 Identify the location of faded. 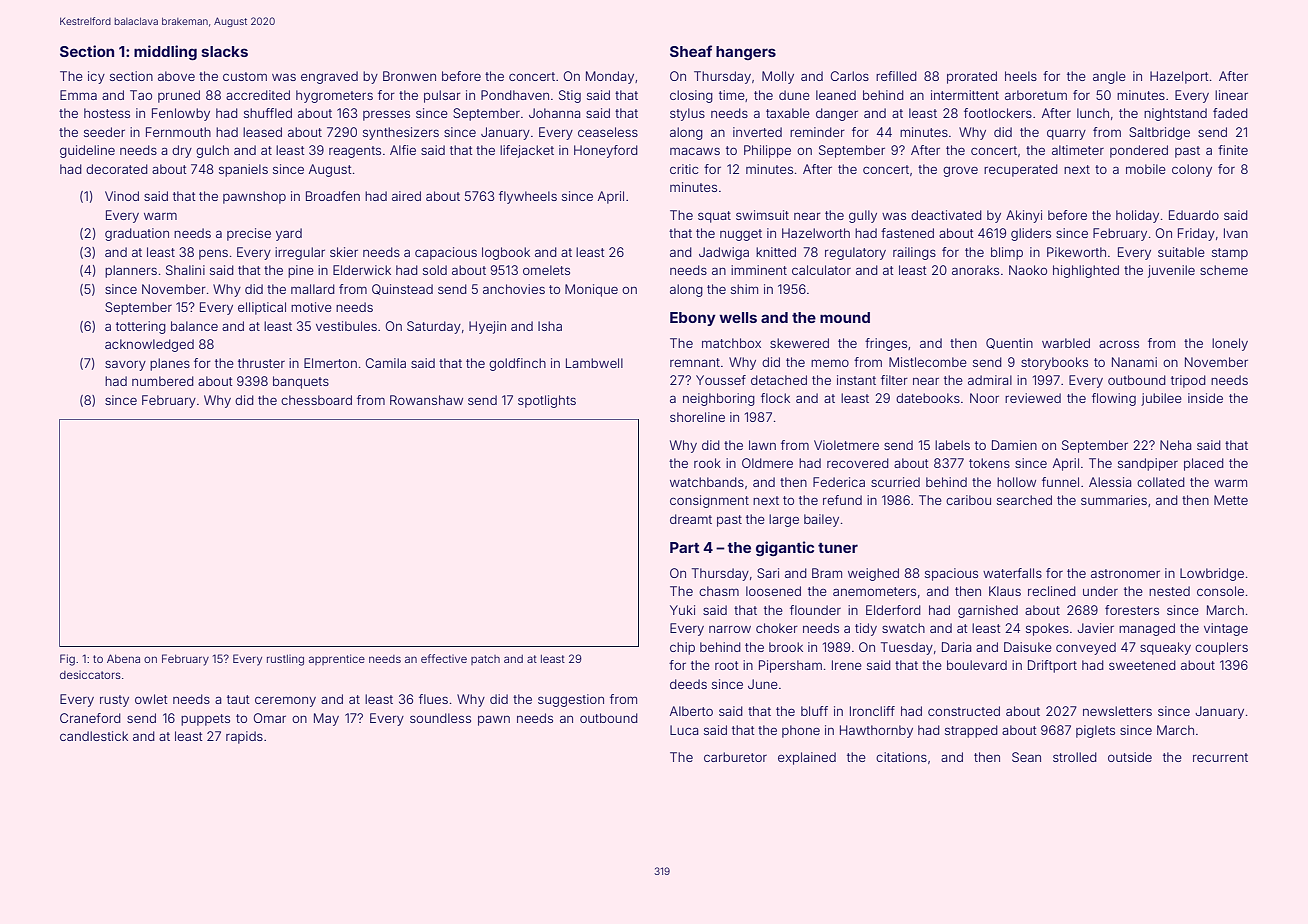
(1230, 113).
